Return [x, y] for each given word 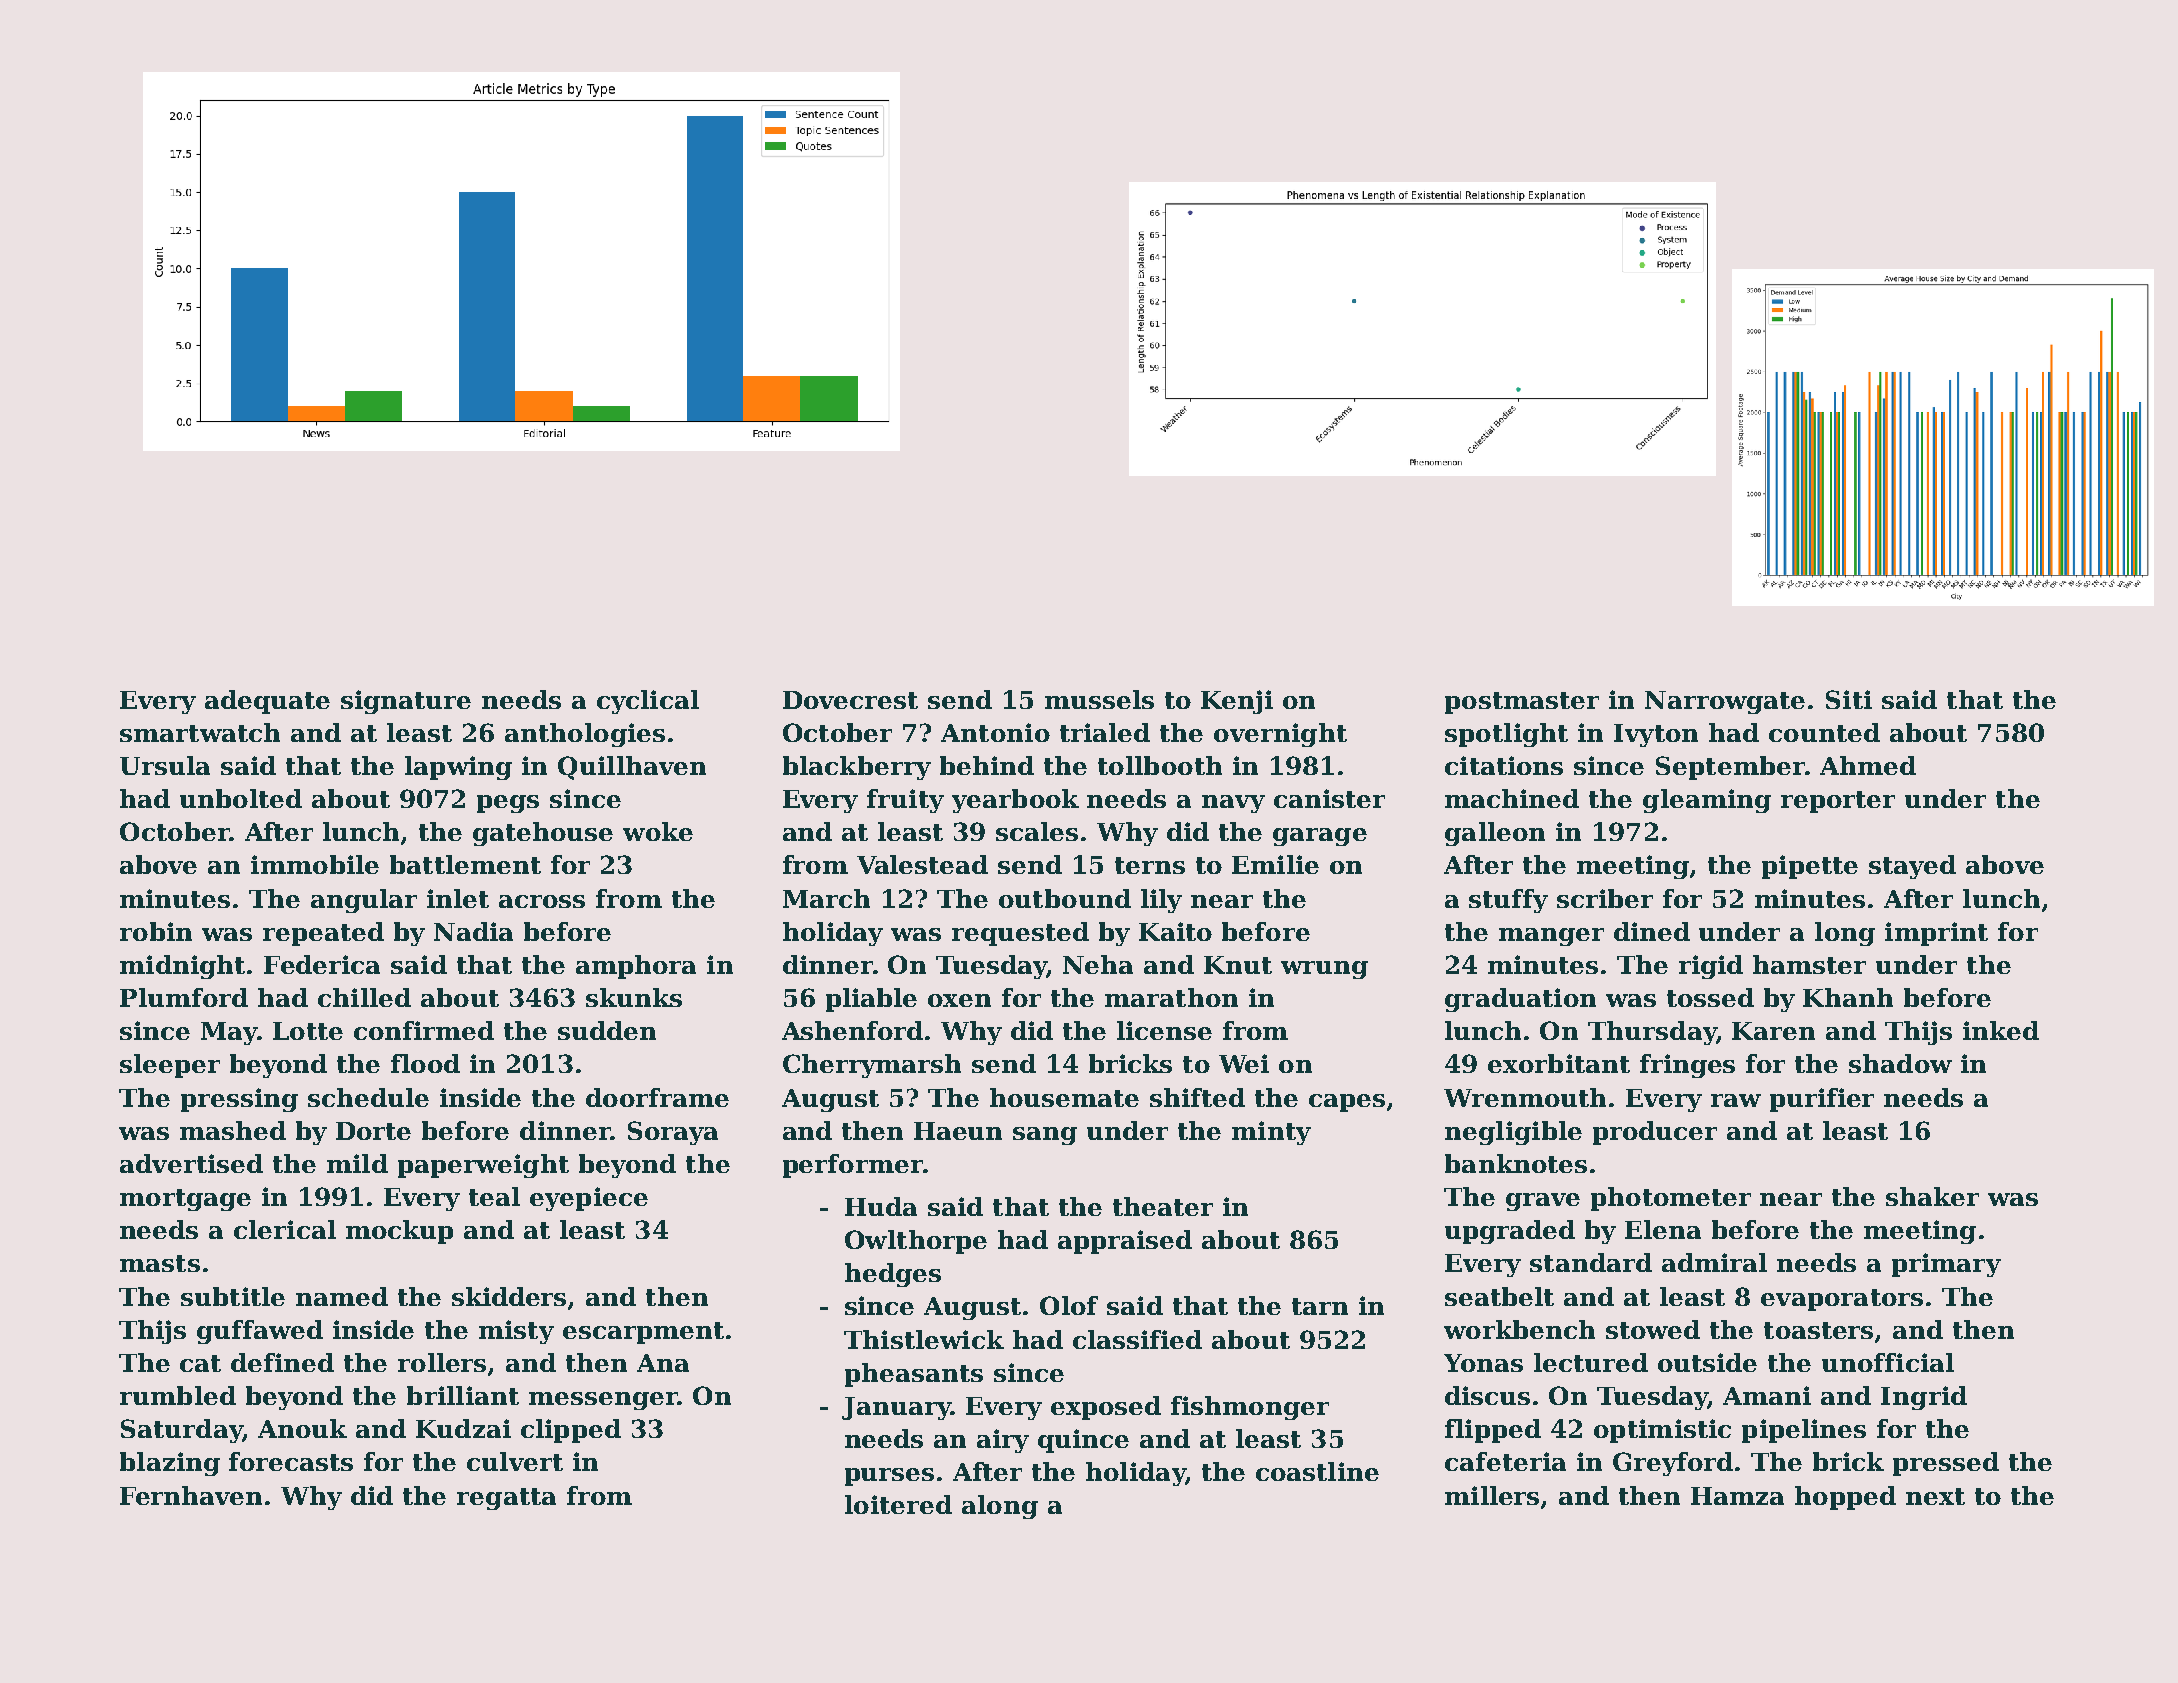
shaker [1932, 1196]
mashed [233, 1130]
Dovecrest [850, 700]
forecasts [291, 1461]
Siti [1849, 699]
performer [853, 1166]
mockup [399, 1232]
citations [1504, 765]
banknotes [1516, 1163]
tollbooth [1160, 765]
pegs [508, 804]
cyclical [648, 702]
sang [1045, 1136]
